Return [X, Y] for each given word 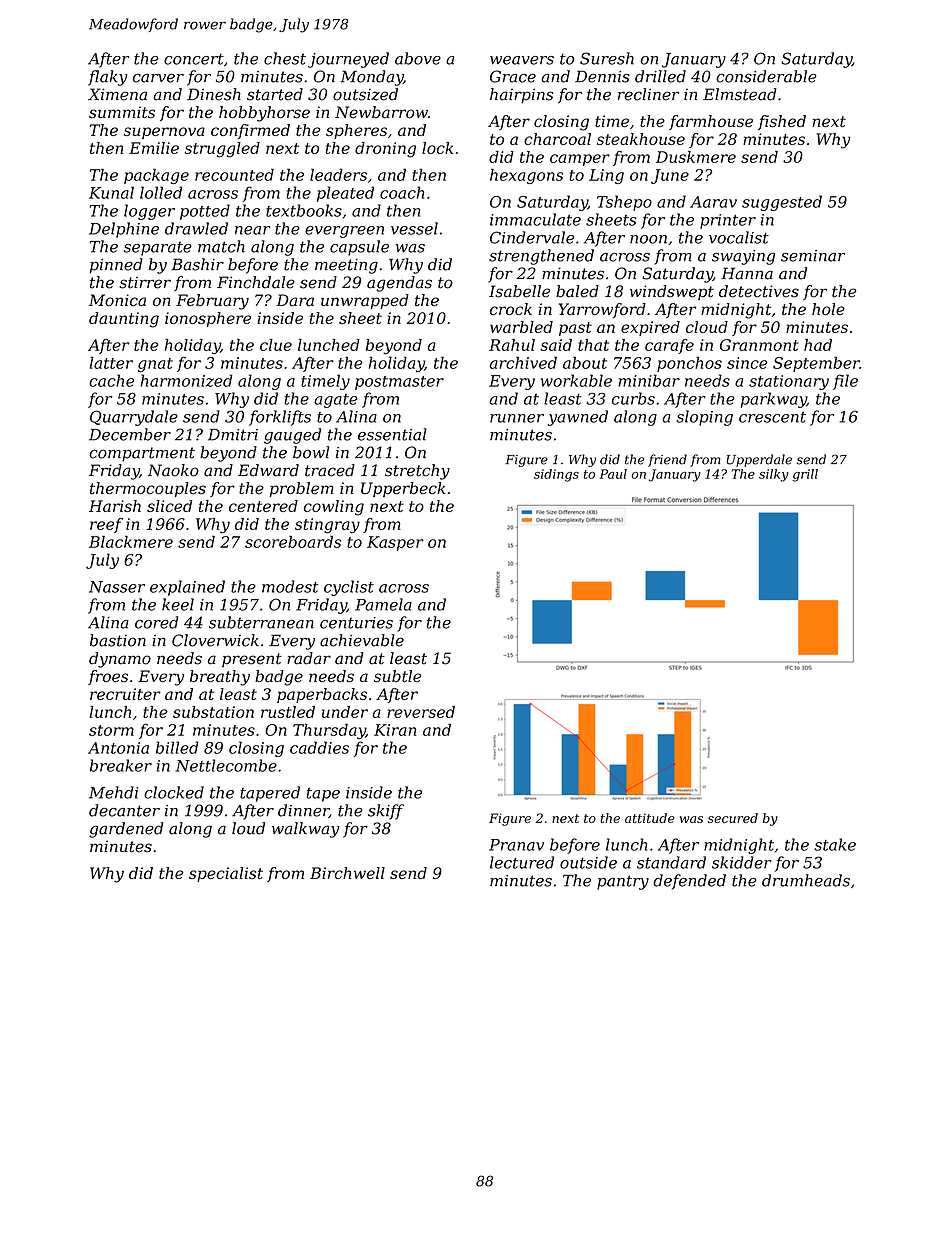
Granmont [759, 345]
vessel [414, 228]
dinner [303, 811]
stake [835, 844]
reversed [421, 712]
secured [733, 818]
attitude [650, 818]
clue [276, 345]
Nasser [117, 587]
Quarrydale [134, 418]
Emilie [154, 148]
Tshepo [624, 203]
